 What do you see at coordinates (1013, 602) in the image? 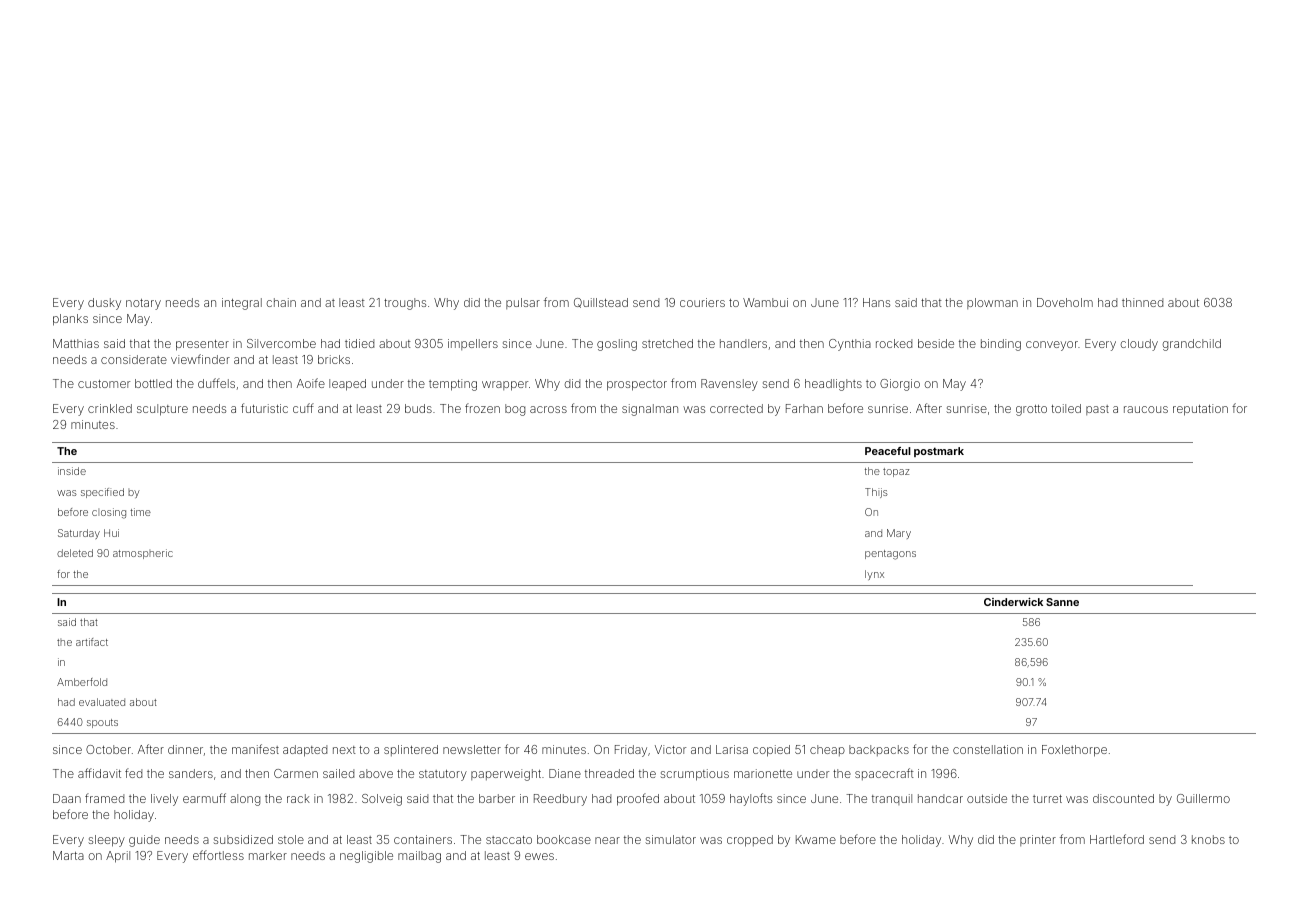
I see `Cinderwick` at bounding box center [1013, 602].
